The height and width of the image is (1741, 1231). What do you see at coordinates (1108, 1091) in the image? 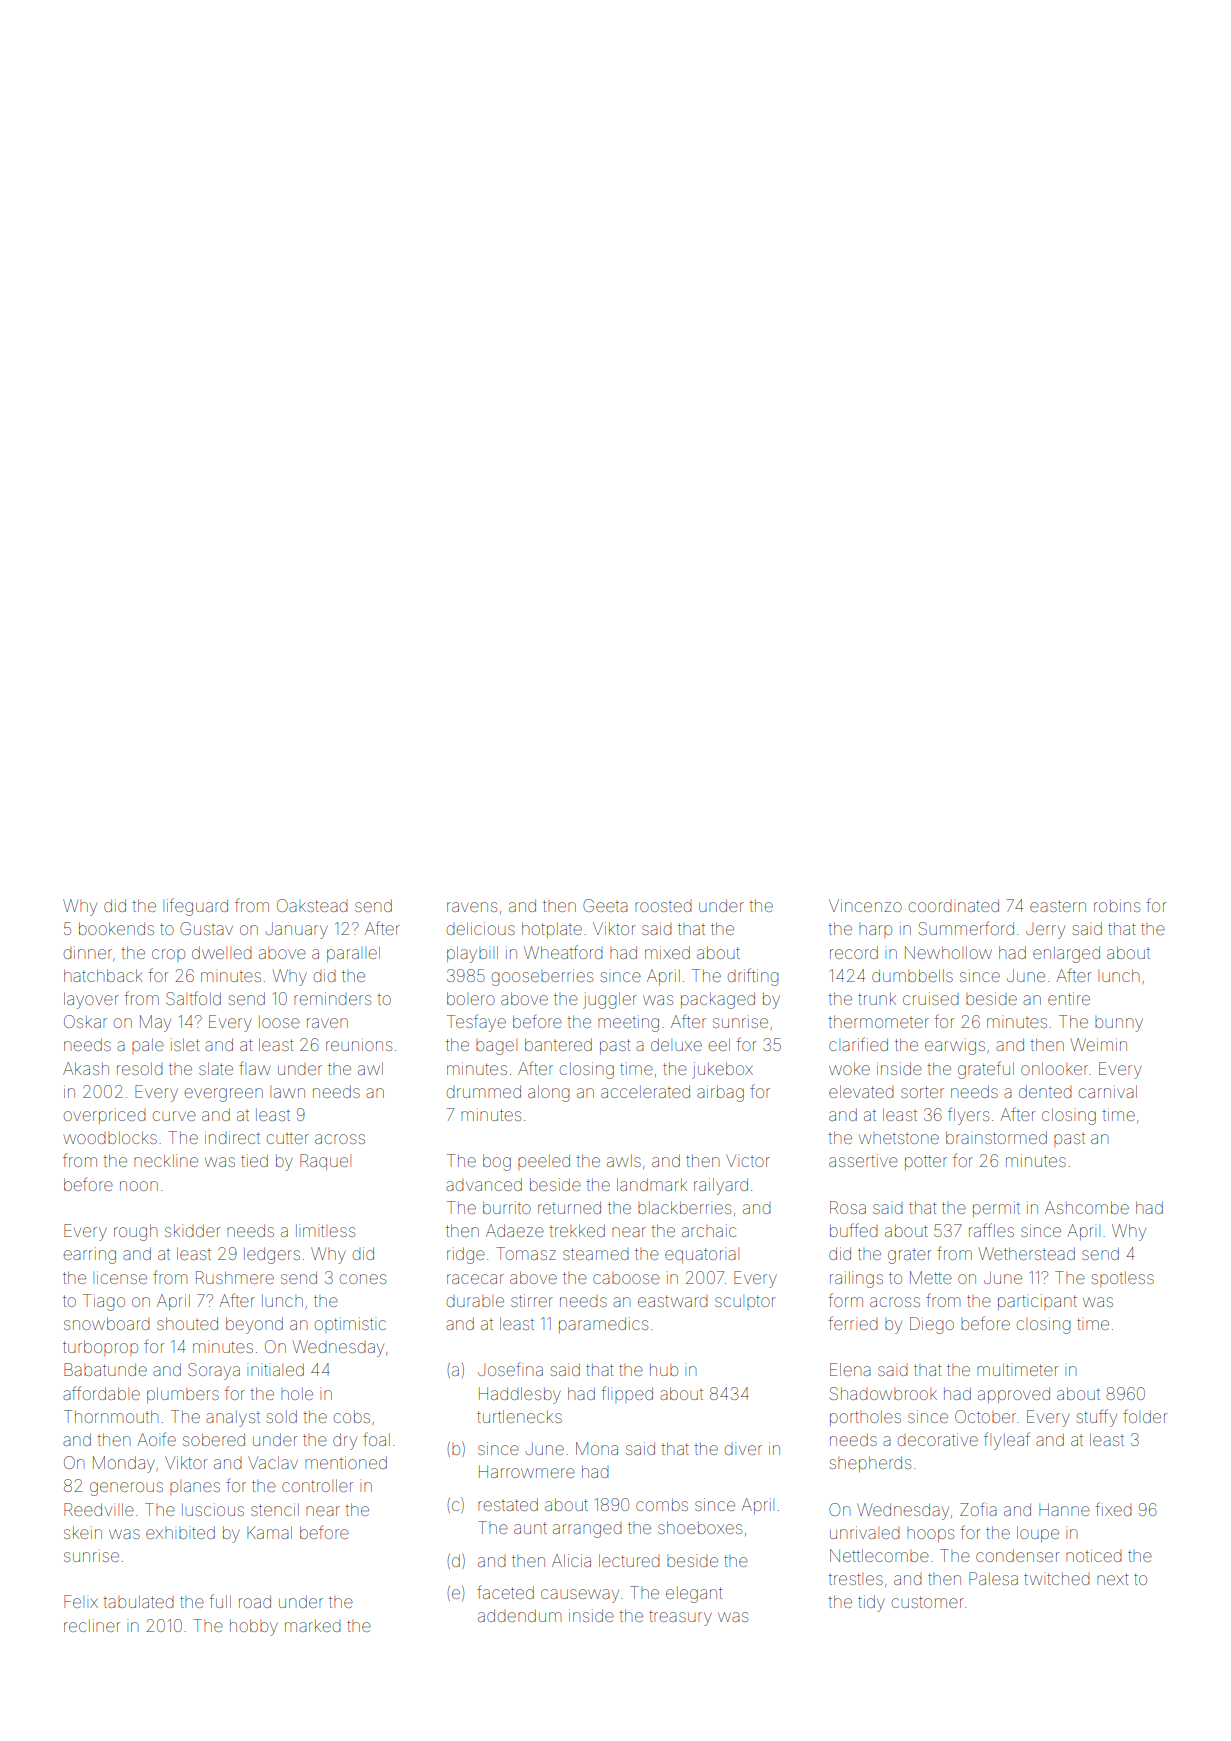
I see `carnival` at bounding box center [1108, 1091].
